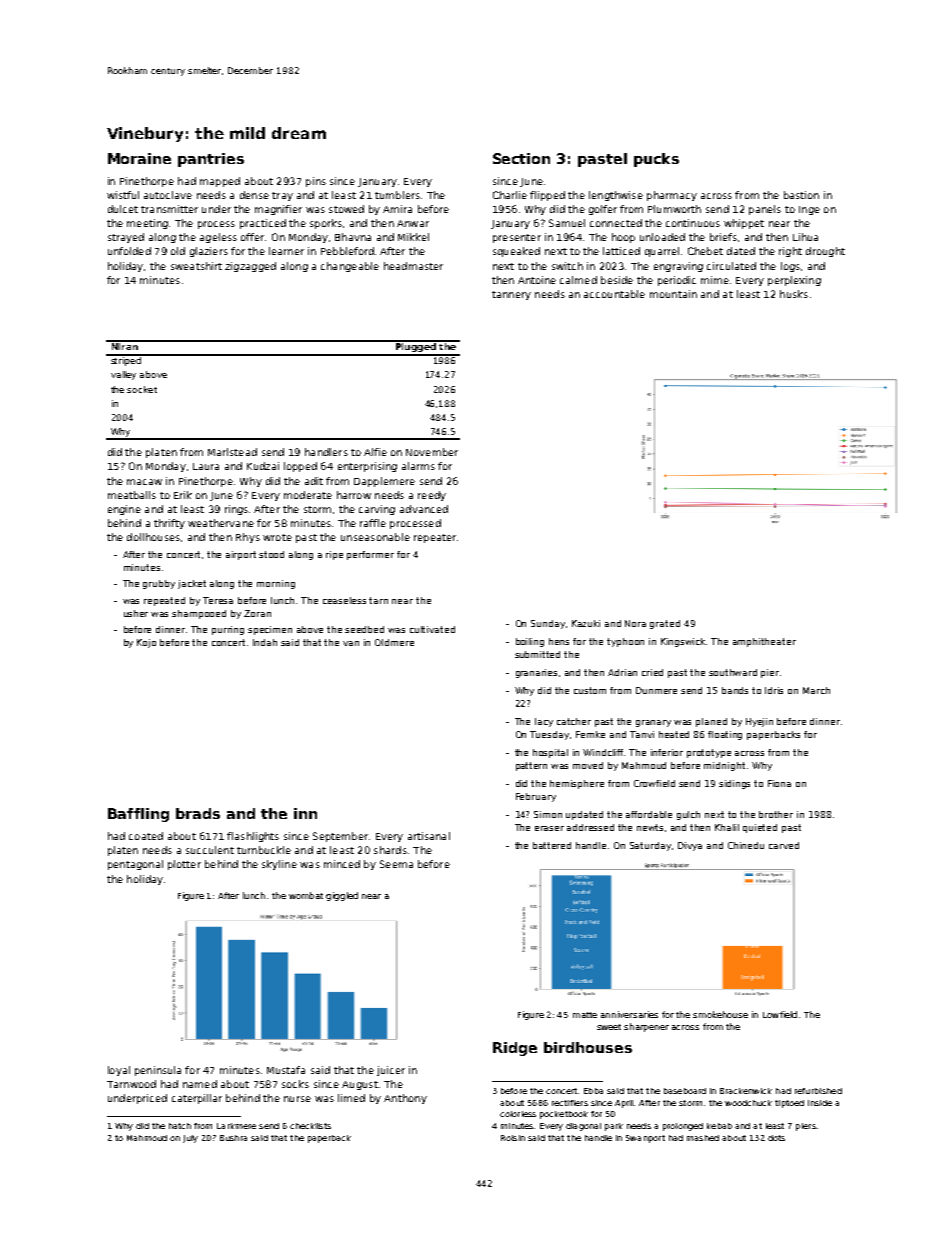  What do you see at coordinates (656, 690) in the document?
I see `Dunmere` at bounding box center [656, 690].
